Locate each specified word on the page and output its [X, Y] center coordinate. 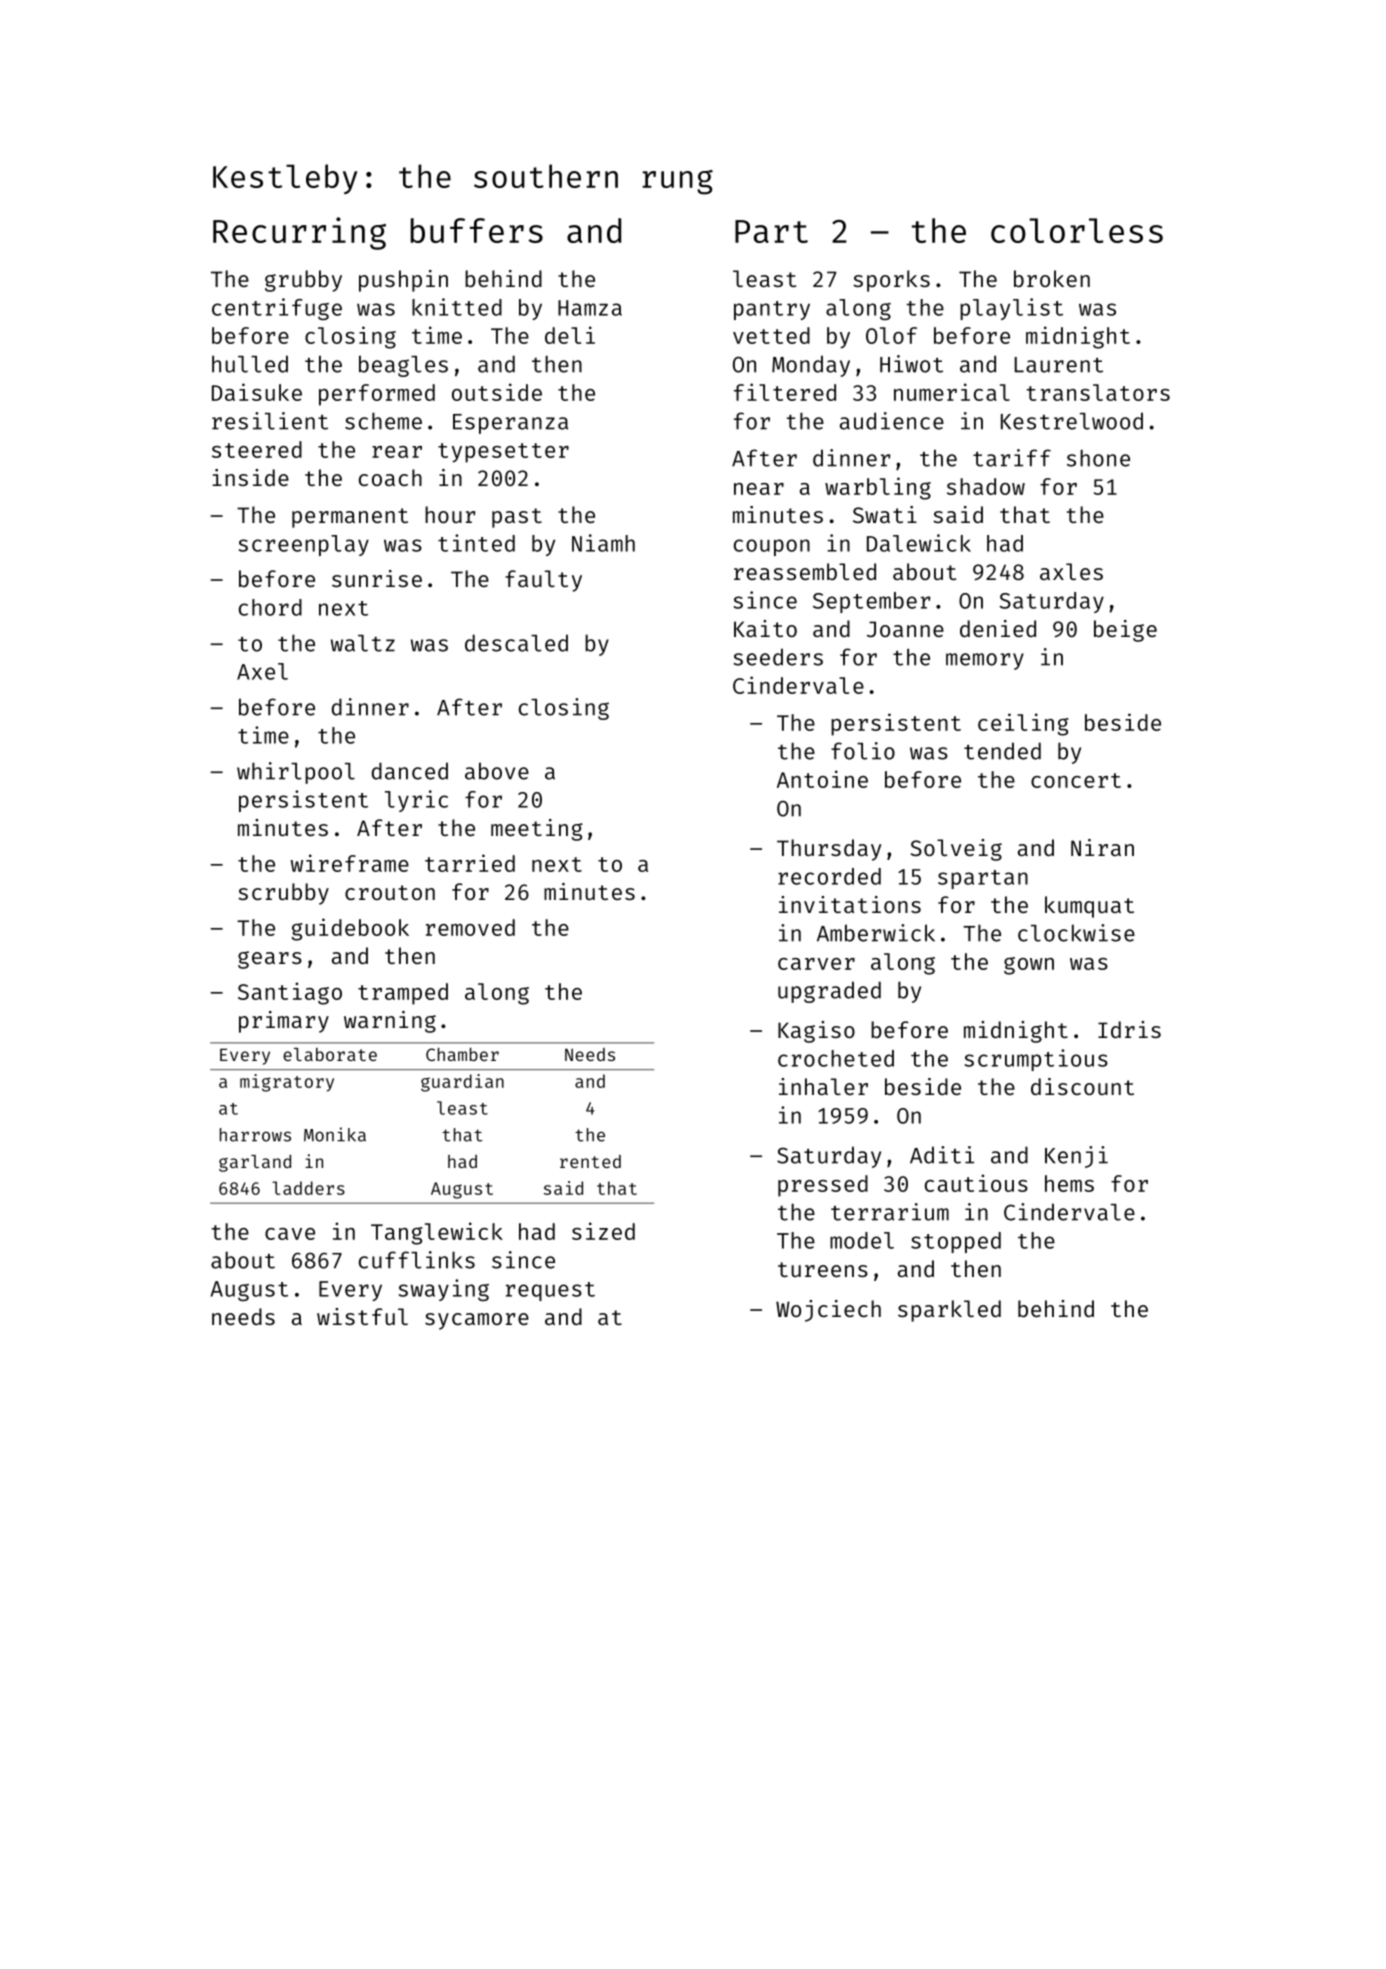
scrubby [283, 894]
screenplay [304, 545]
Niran [1102, 847]
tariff [1012, 458]
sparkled [949, 1311]
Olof [891, 335]
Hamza [590, 308]
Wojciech [828, 1311]
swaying [444, 1290]
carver [816, 964]
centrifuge [277, 309]
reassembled [805, 571]
